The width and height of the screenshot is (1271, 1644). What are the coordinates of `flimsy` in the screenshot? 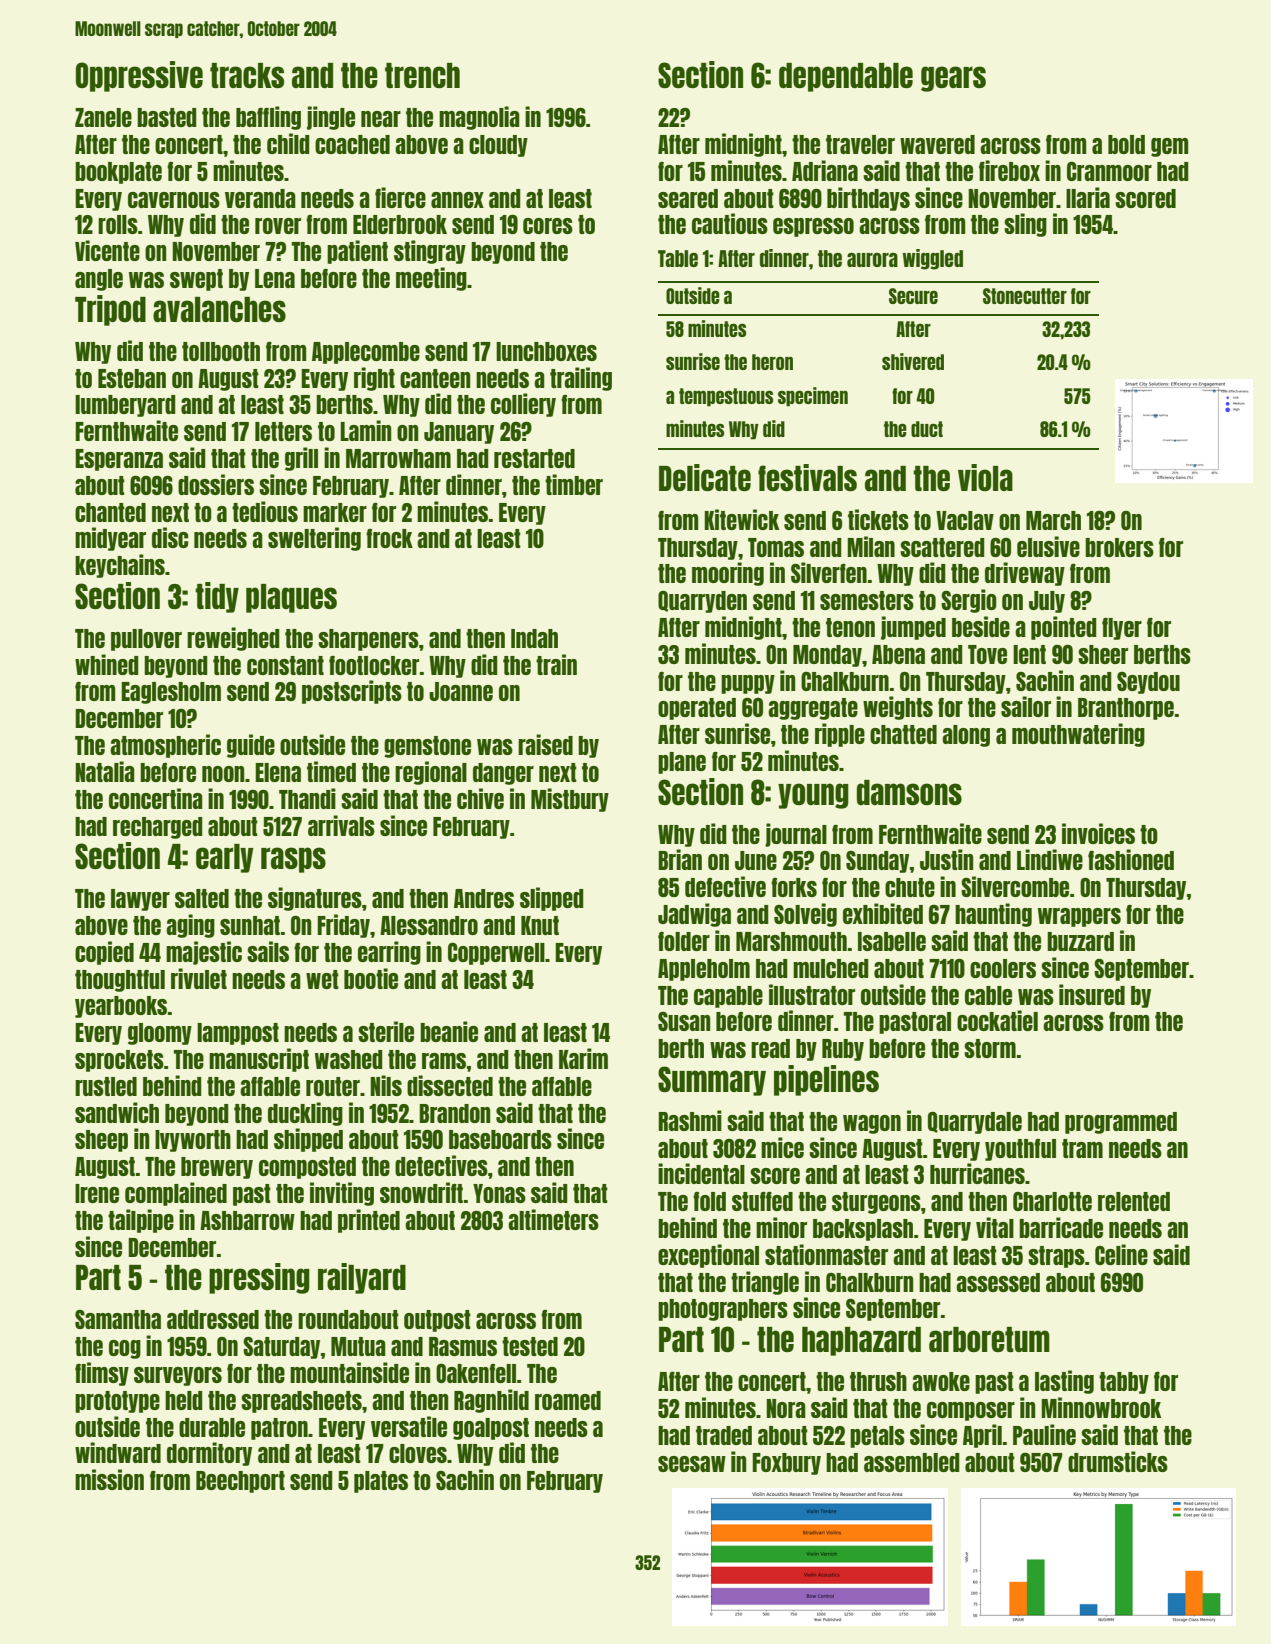 It's located at (102, 1374).
